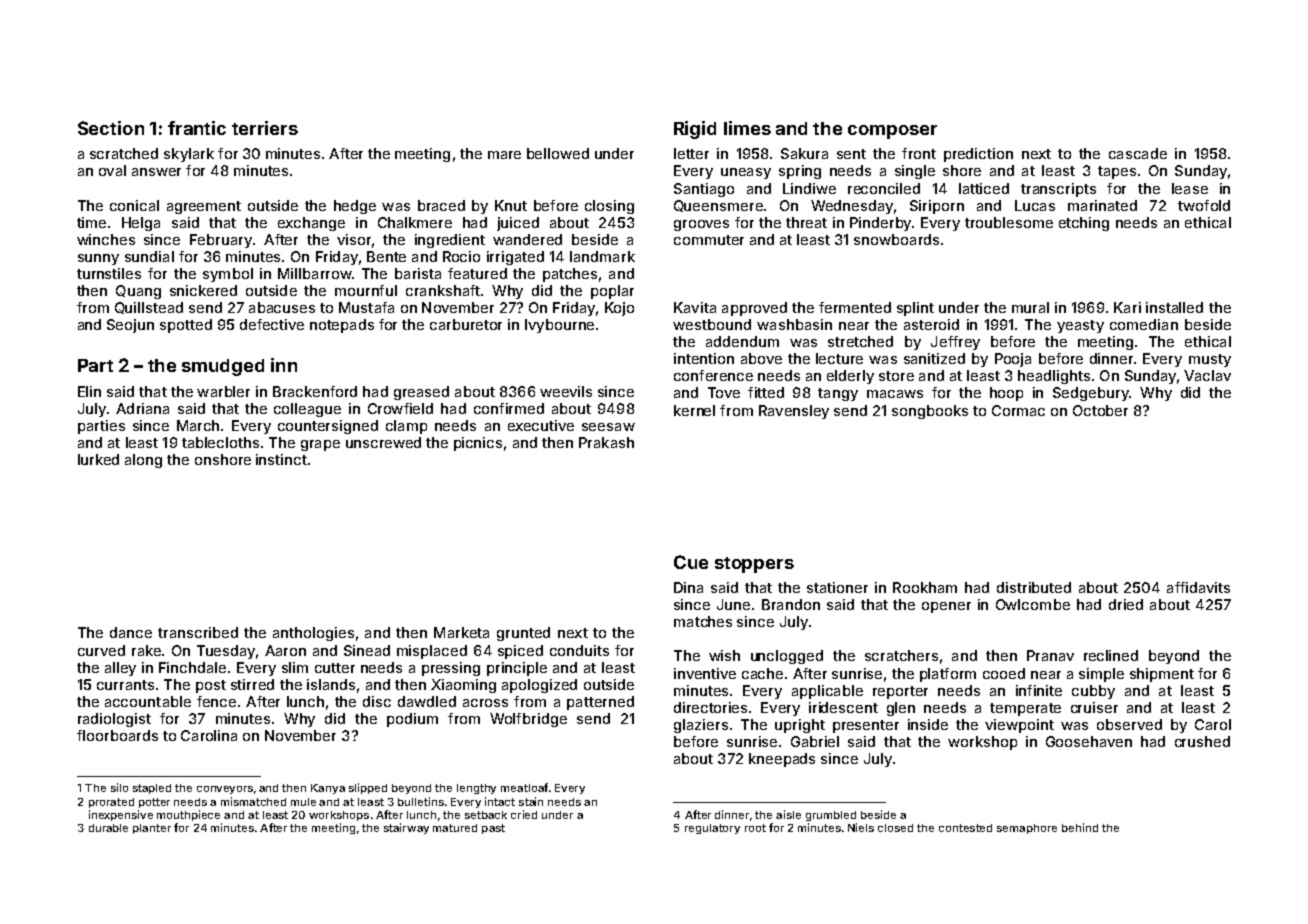 This screenshot has width=1308, height=924. Describe the element at coordinates (228, 275) in the screenshot. I see `symbol` at that location.
